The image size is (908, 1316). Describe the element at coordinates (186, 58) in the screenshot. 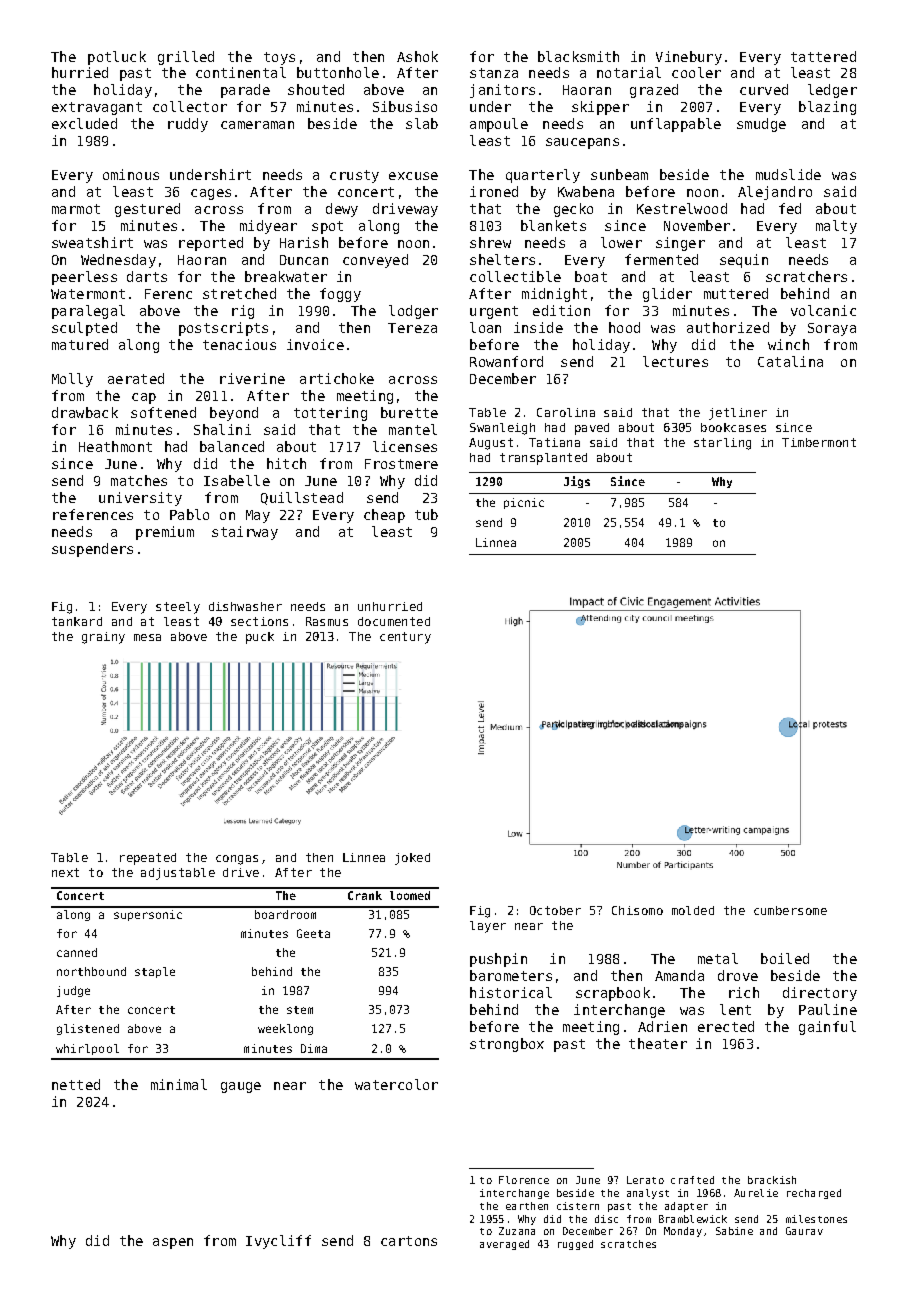

I see `grilled` at that location.
